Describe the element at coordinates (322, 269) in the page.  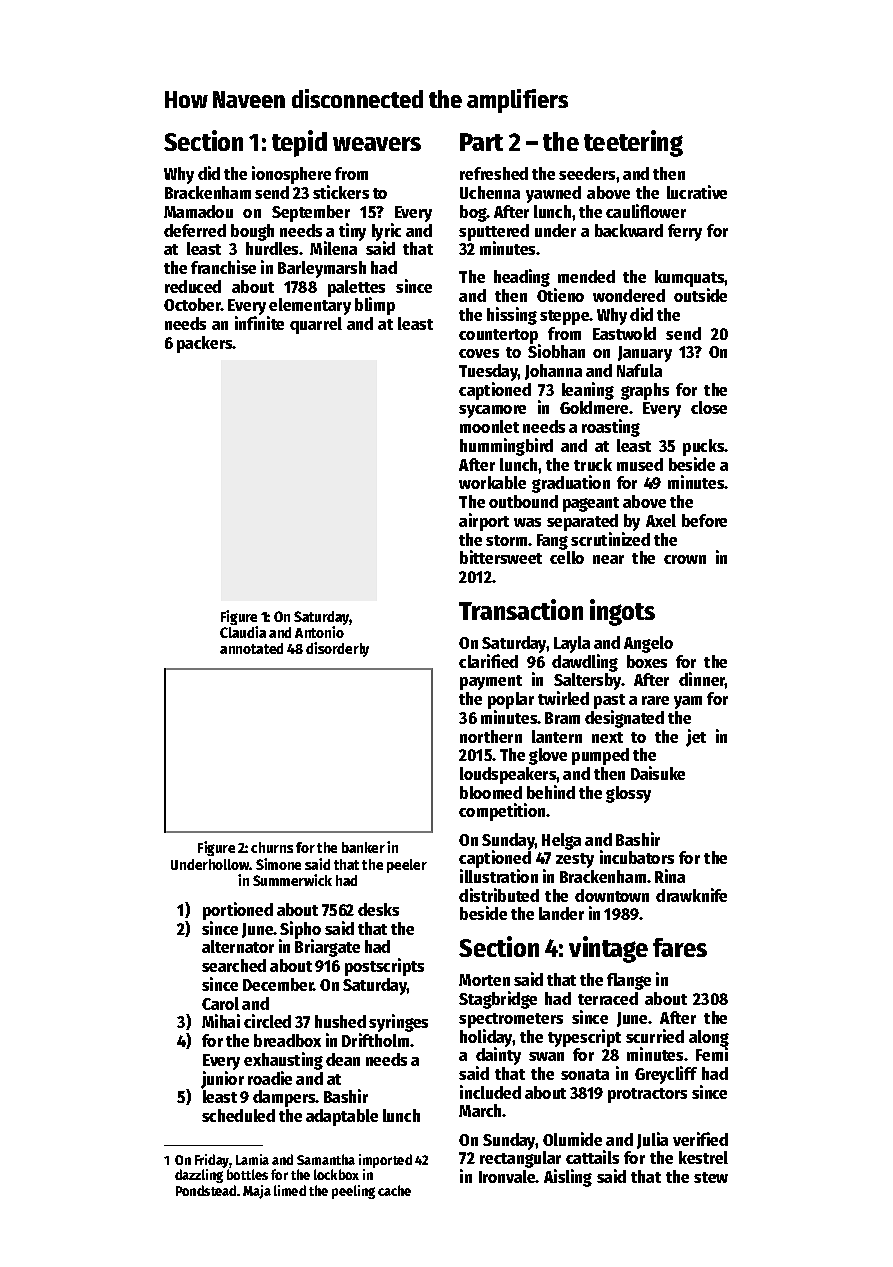
I see `Barleymarsh` at that location.
